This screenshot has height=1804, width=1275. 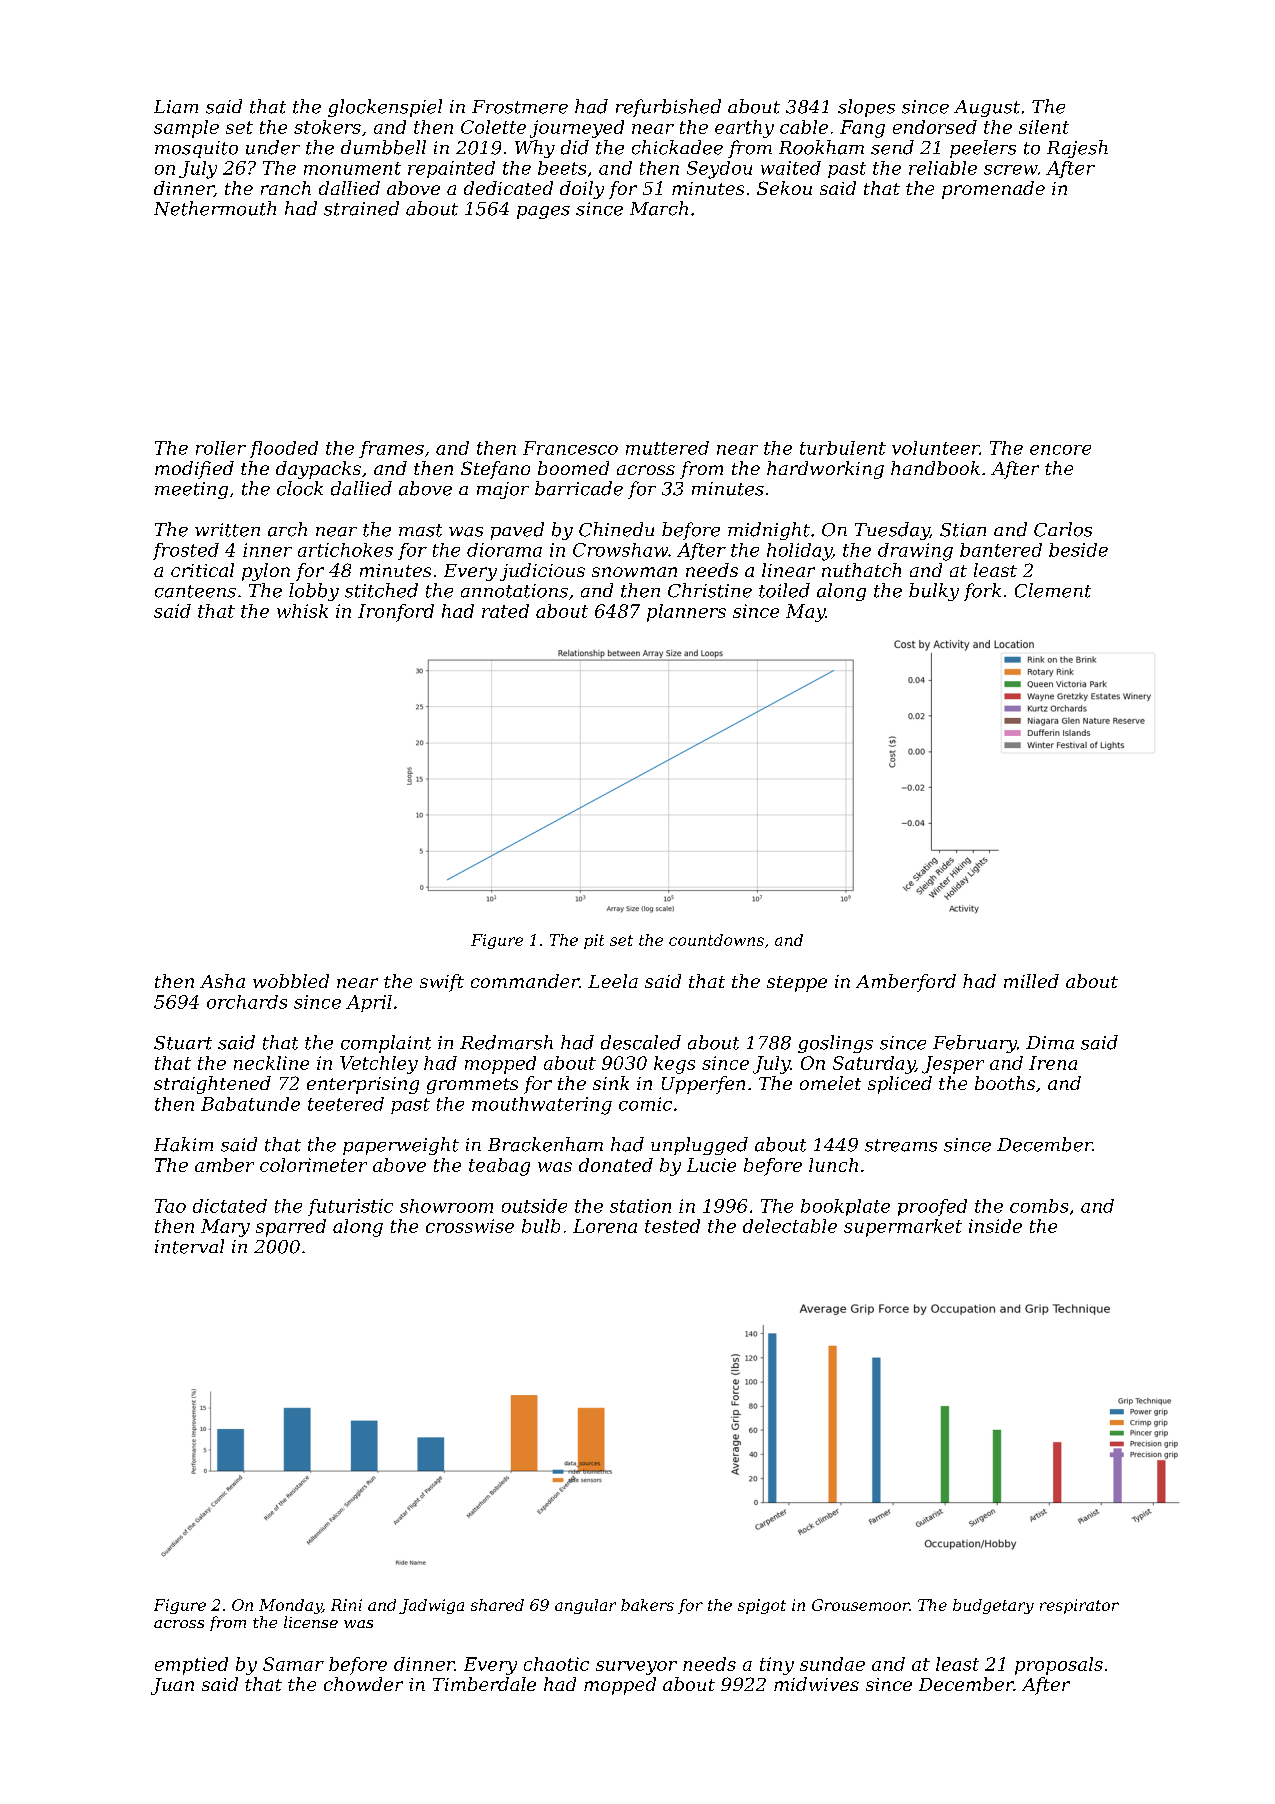 What do you see at coordinates (582, 190) in the screenshot?
I see `doily` at bounding box center [582, 190].
